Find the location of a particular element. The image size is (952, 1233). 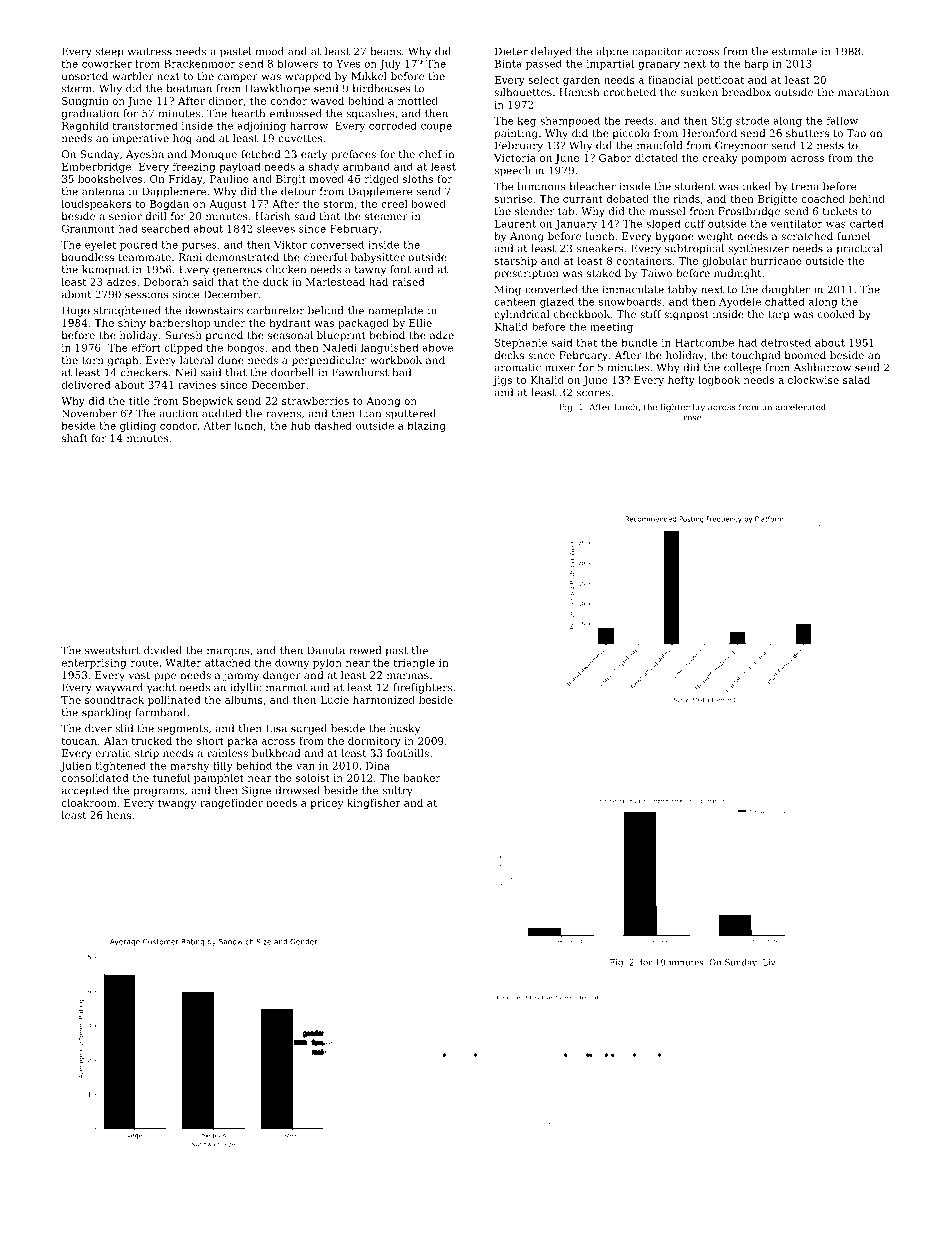

Irena is located at coordinates (805, 186).
